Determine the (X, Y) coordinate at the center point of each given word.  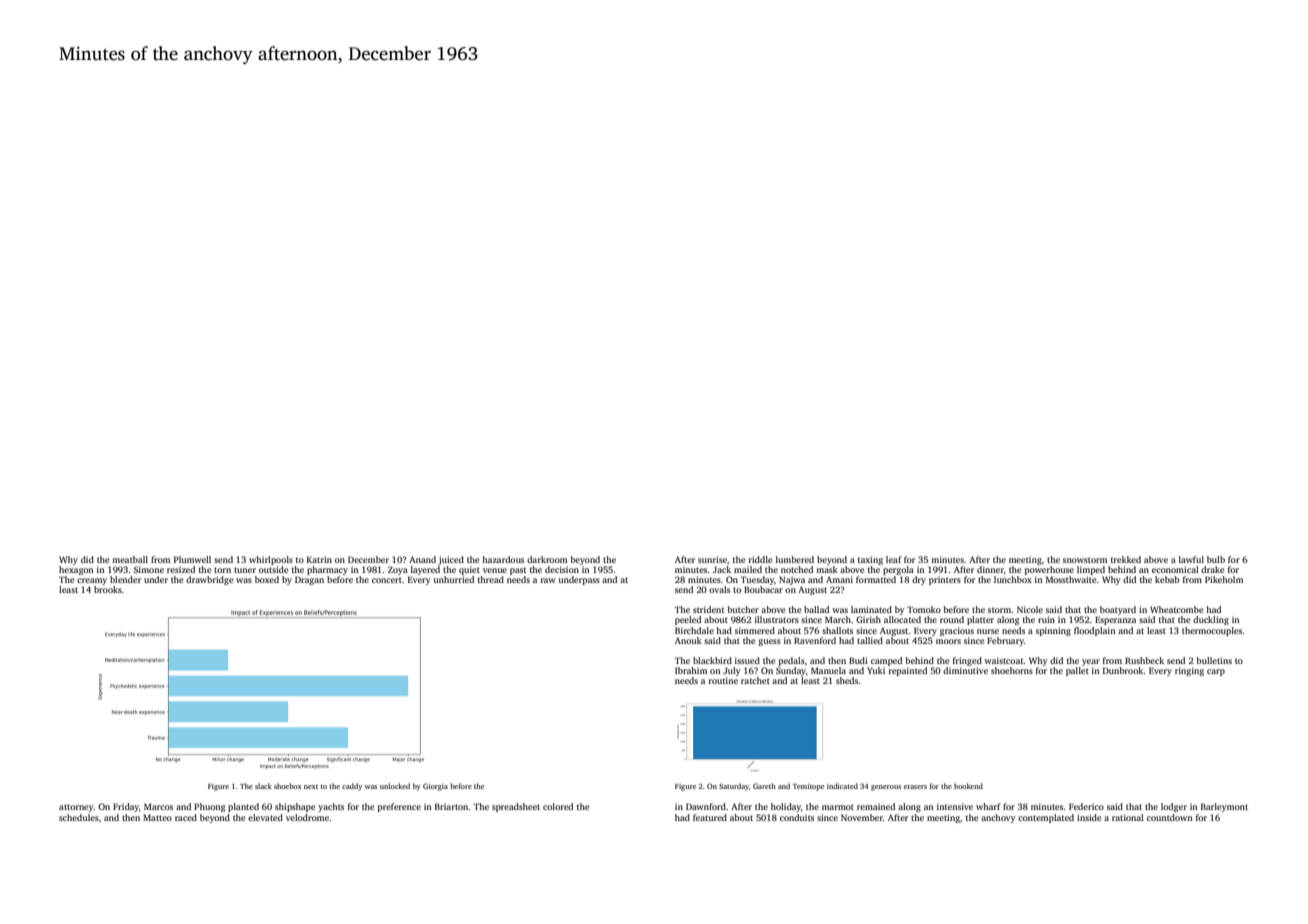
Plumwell (192, 559)
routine (723, 680)
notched (797, 569)
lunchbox (1013, 579)
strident (708, 609)
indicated (842, 786)
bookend (968, 786)
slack (263, 786)
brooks (108, 589)
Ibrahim (691, 670)
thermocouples (1212, 631)
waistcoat (1004, 660)
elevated (265, 817)
